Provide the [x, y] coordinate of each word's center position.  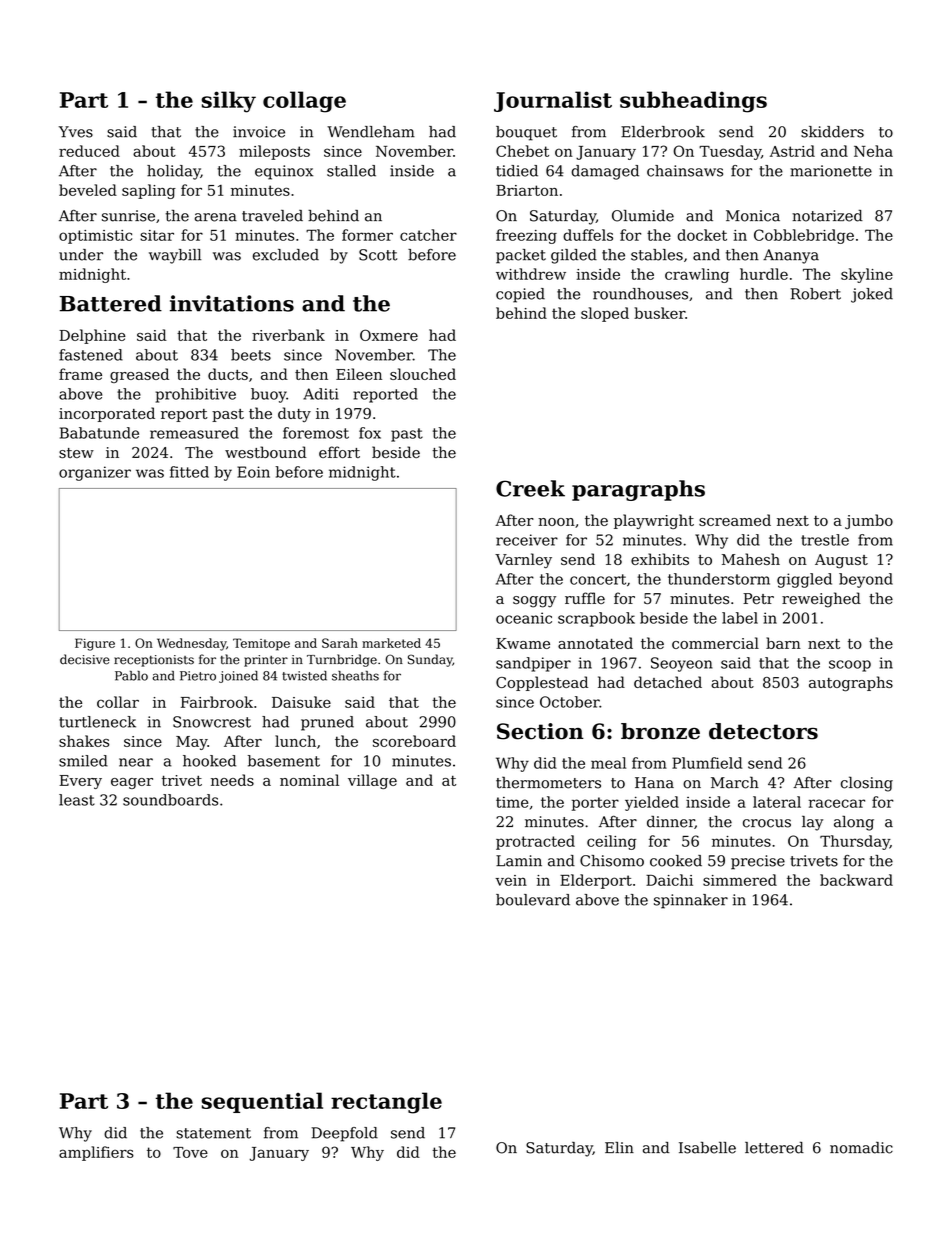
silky [229, 102]
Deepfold [344, 1134]
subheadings [693, 102]
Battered [111, 303]
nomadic [861, 1148]
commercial [715, 643]
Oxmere [389, 335]
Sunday [430, 660]
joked [872, 295]
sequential [262, 1102]
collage [304, 102]
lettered [774, 1148]
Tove [190, 1152]
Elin [619, 1147]
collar [118, 702]
